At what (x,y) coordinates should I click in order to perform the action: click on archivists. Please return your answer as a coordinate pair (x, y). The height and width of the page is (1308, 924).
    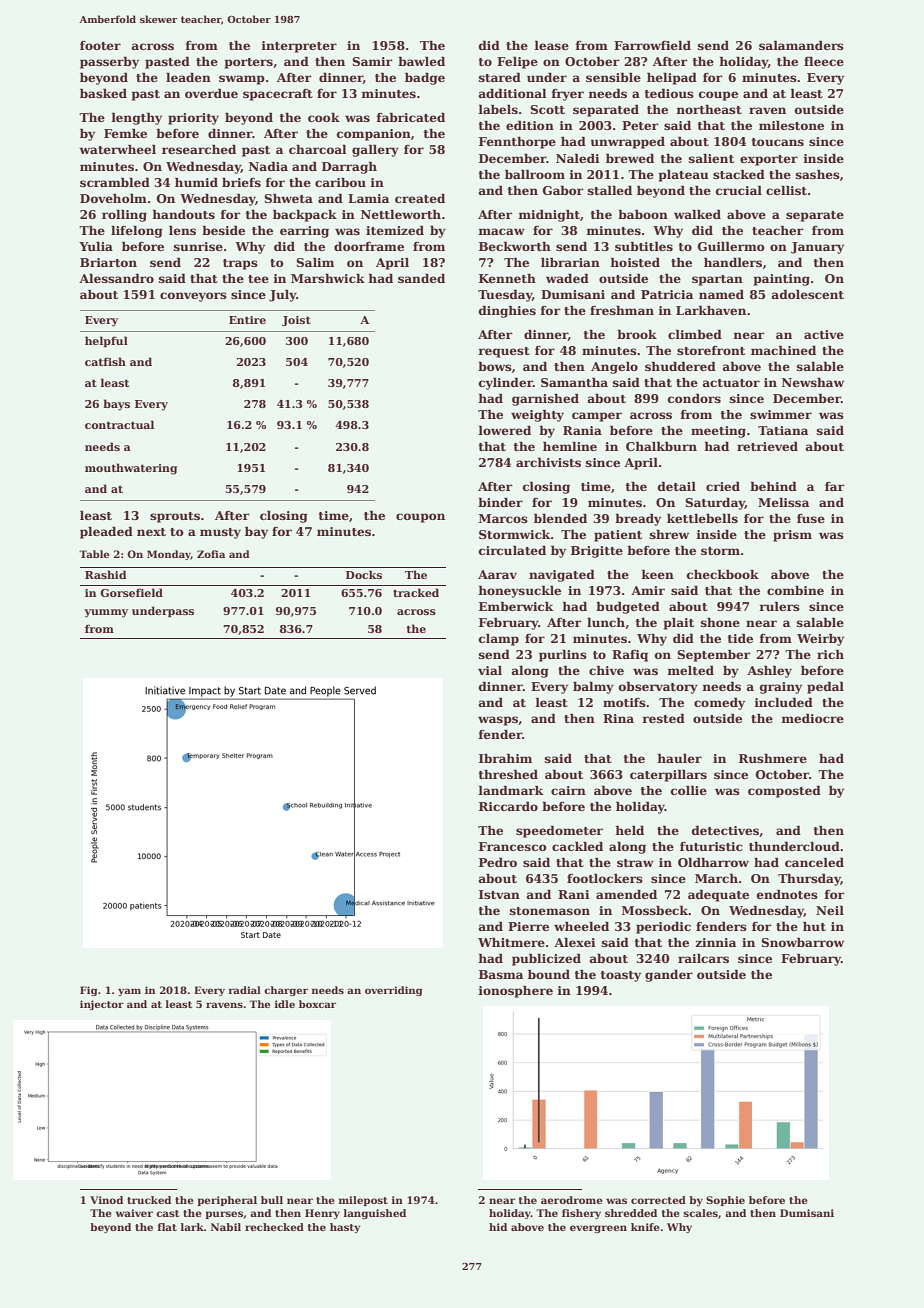
    Looking at the image, I should click on (548, 462).
